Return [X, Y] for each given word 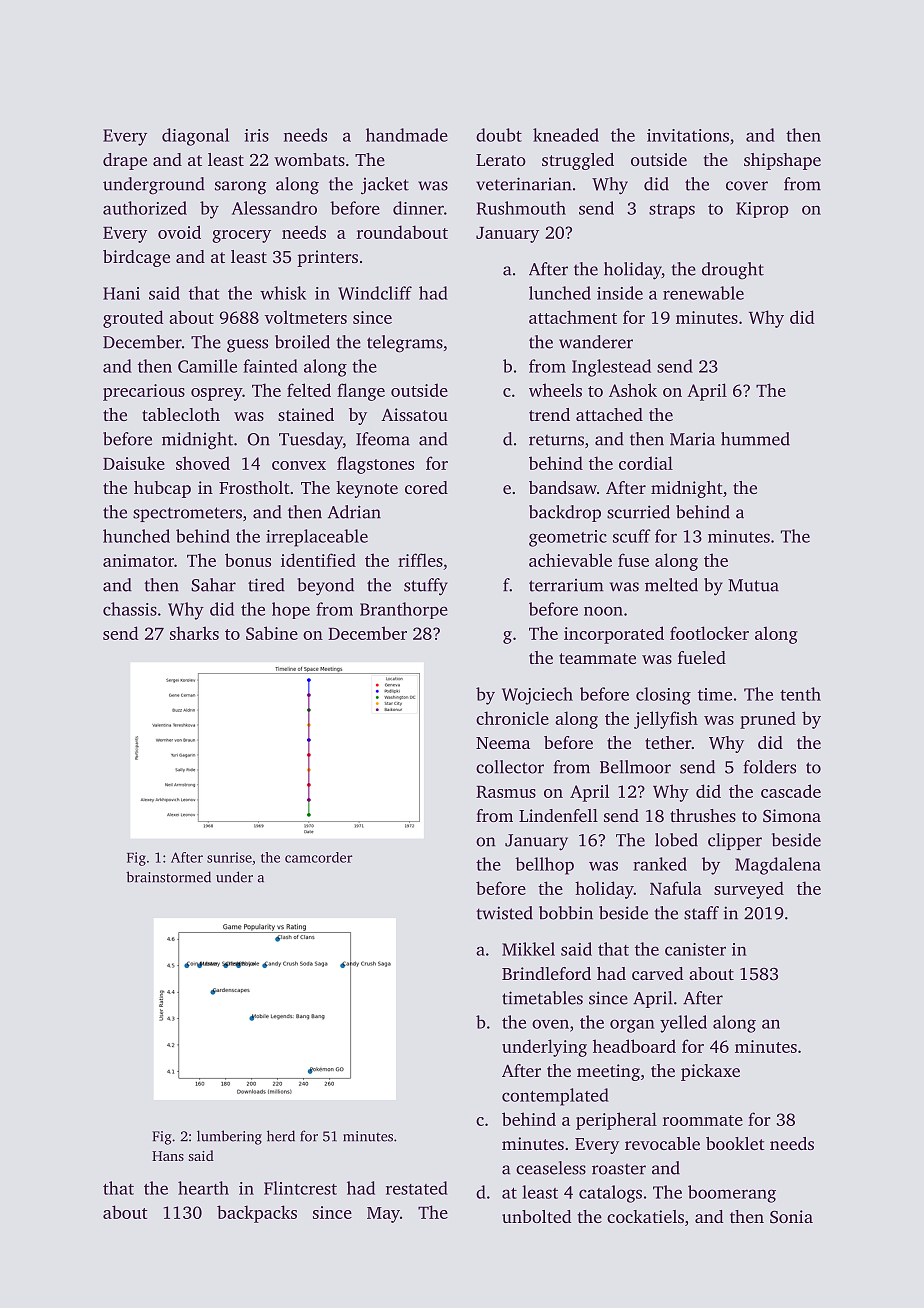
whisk [283, 293]
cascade [791, 791]
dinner [418, 208]
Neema [503, 743]
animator [138, 560]
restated [417, 1188]
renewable [703, 293]
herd [281, 1136]
